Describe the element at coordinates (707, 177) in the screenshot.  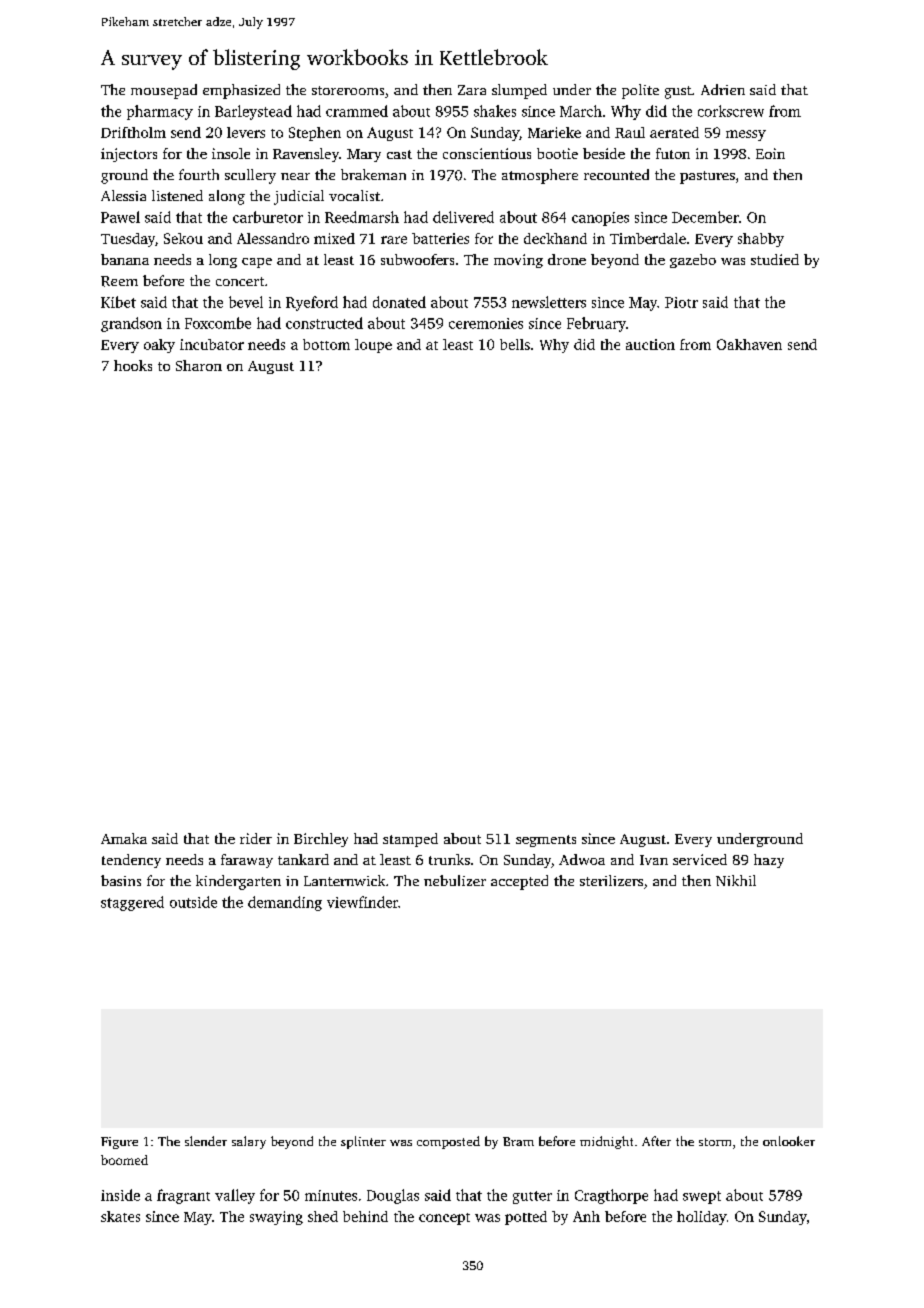
I see `pastures` at that location.
